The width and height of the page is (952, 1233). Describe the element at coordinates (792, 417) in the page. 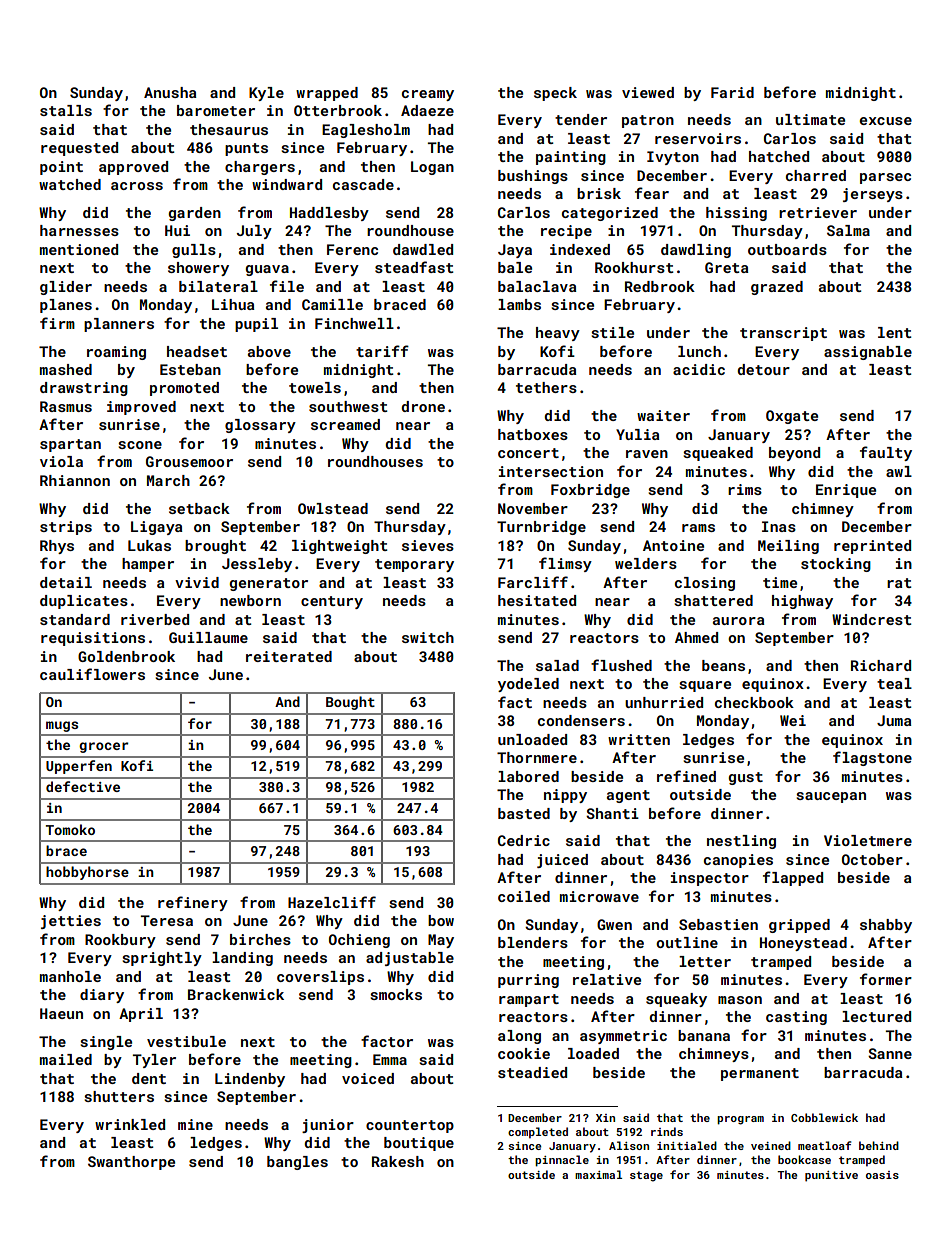

I see `Oxgate` at that location.
